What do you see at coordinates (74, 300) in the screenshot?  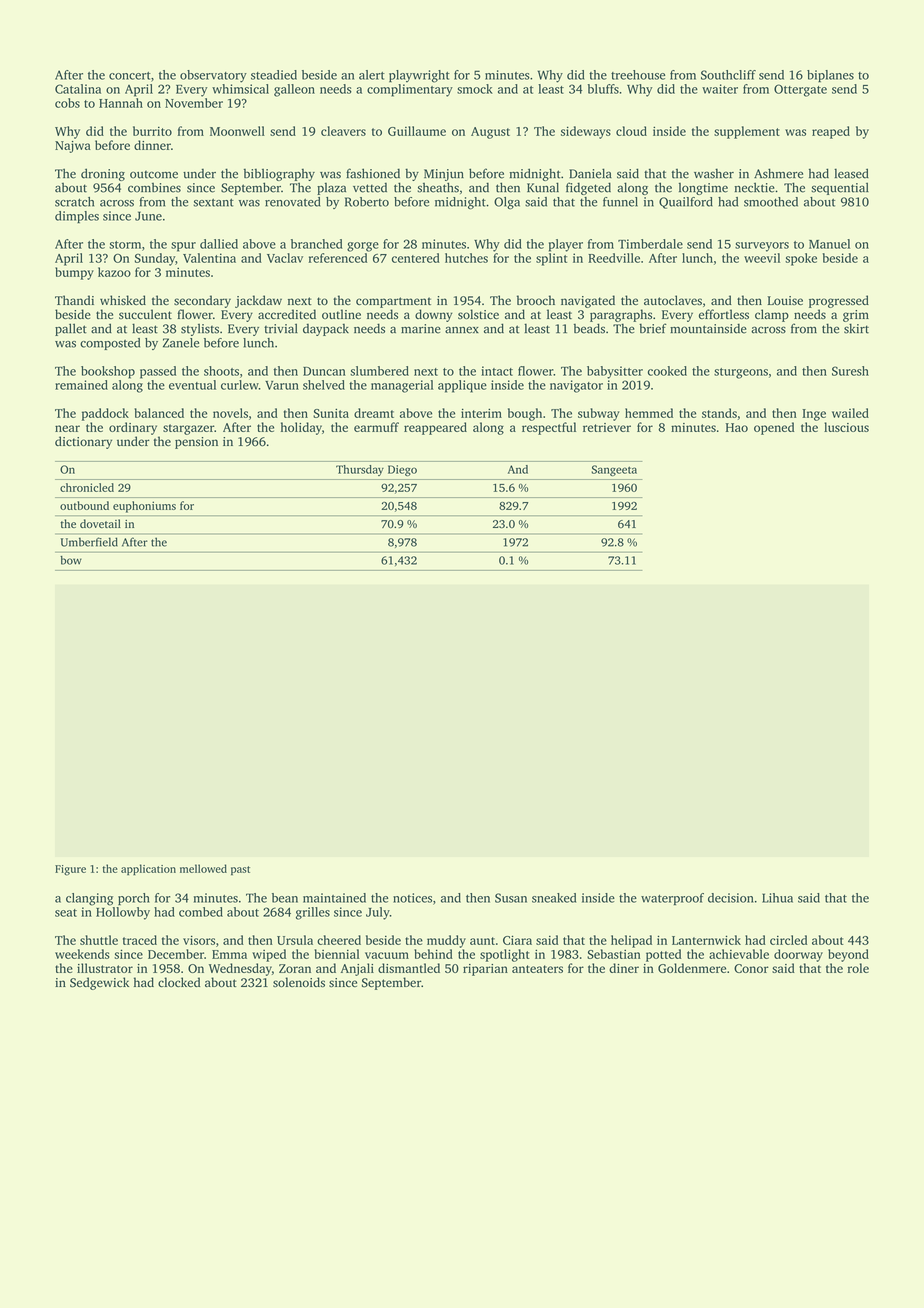 I see `Thandi` at bounding box center [74, 300].
